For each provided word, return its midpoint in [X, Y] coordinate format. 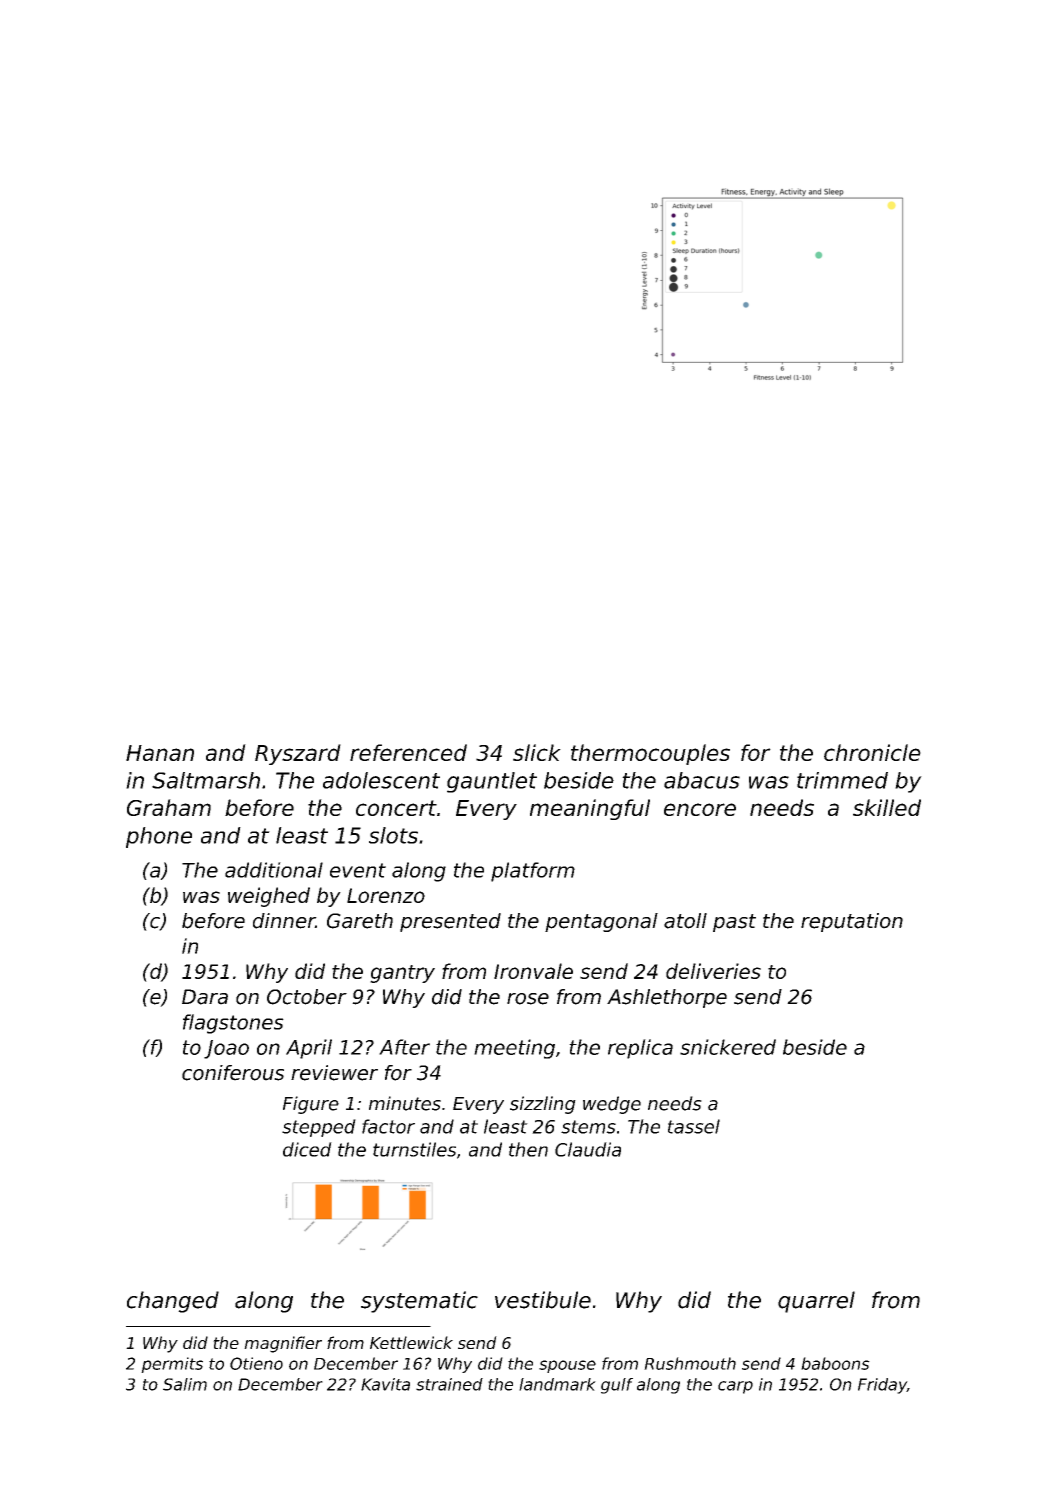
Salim [185, 1384]
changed [173, 1302]
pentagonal [601, 922]
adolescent [381, 780]
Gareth [360, 921]
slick [537, 752]
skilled [887, 807]
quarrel [816, 1302]
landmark [557, 1384]
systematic [419, 1302]
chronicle [872, 752]
